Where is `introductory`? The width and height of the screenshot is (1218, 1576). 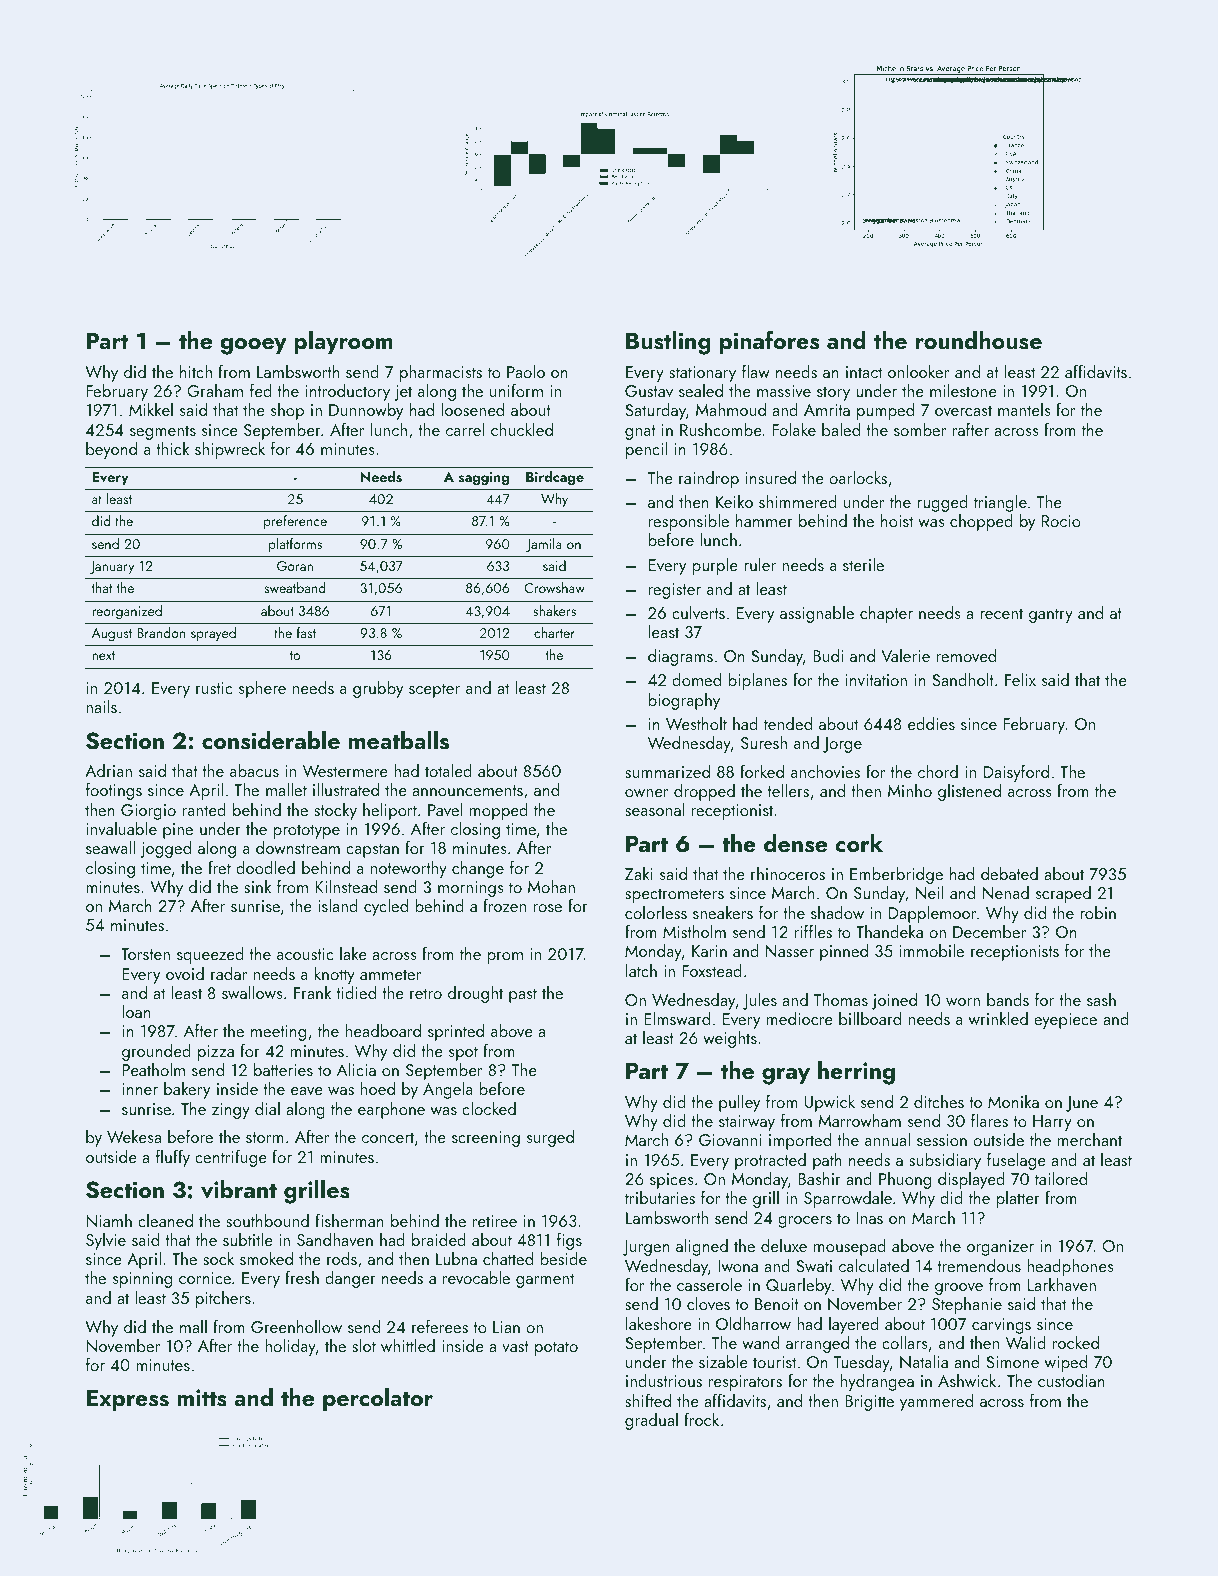
introductory is located at coordinates (347, 392).
